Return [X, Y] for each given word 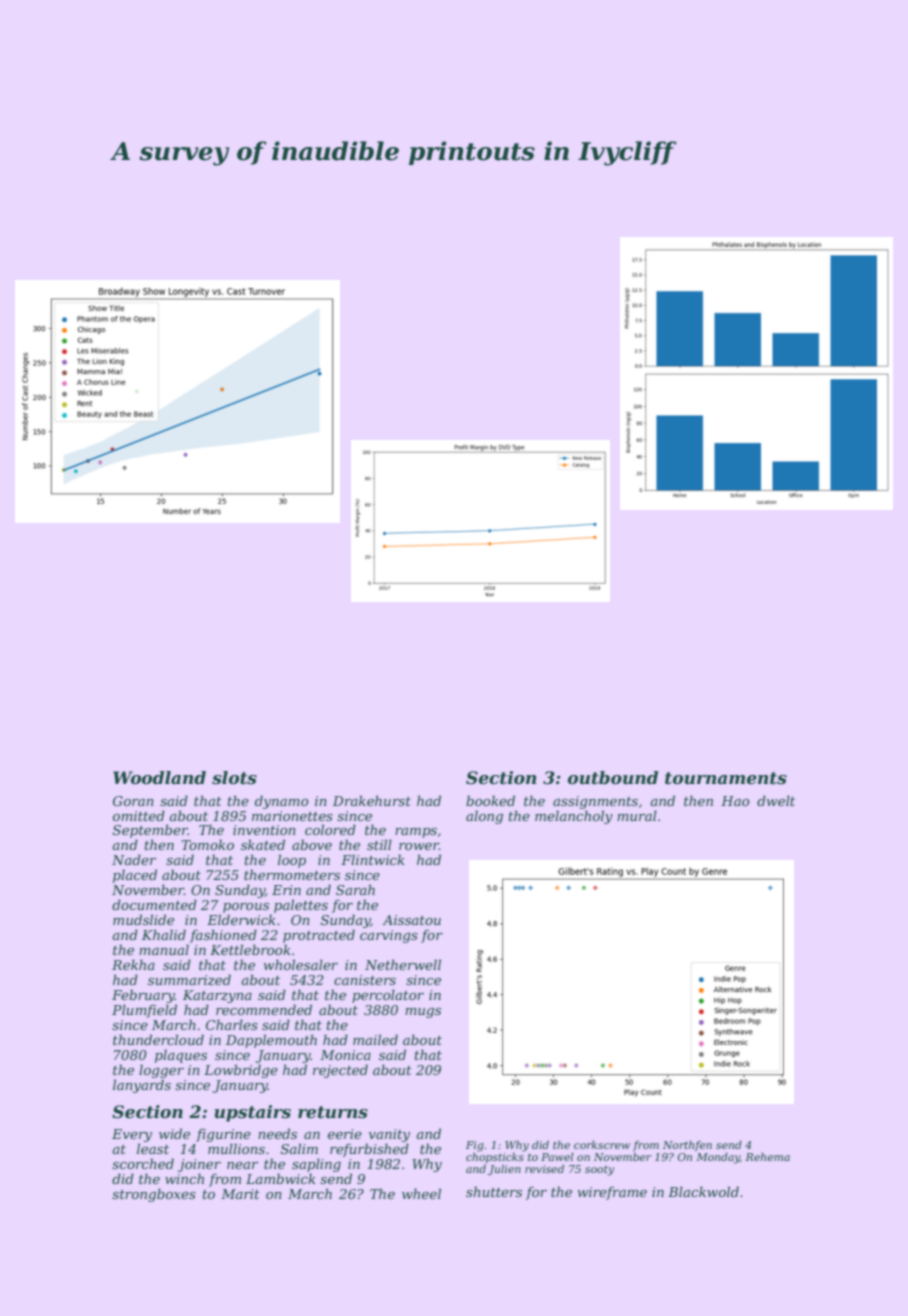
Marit [240, 1194]
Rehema [767, 1157]
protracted [319, 936]
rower [419, 846]
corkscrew [602, 1145]
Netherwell [403, 964]
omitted [139, 815]
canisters [365, 980]
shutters [494, 1191]
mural [637, 815]
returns [333, 1112]
